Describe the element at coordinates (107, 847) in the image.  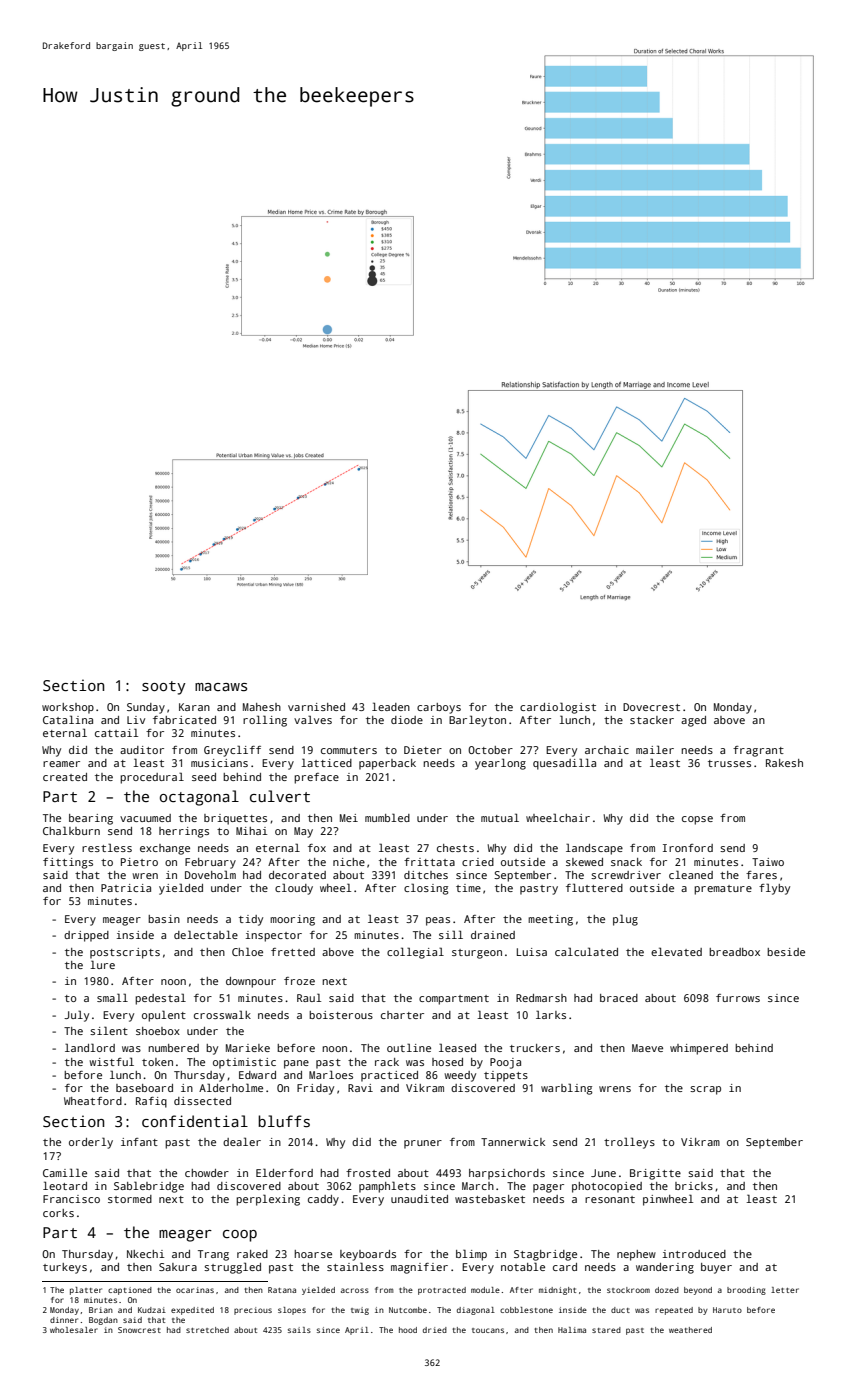
I see `restless` at that location.
